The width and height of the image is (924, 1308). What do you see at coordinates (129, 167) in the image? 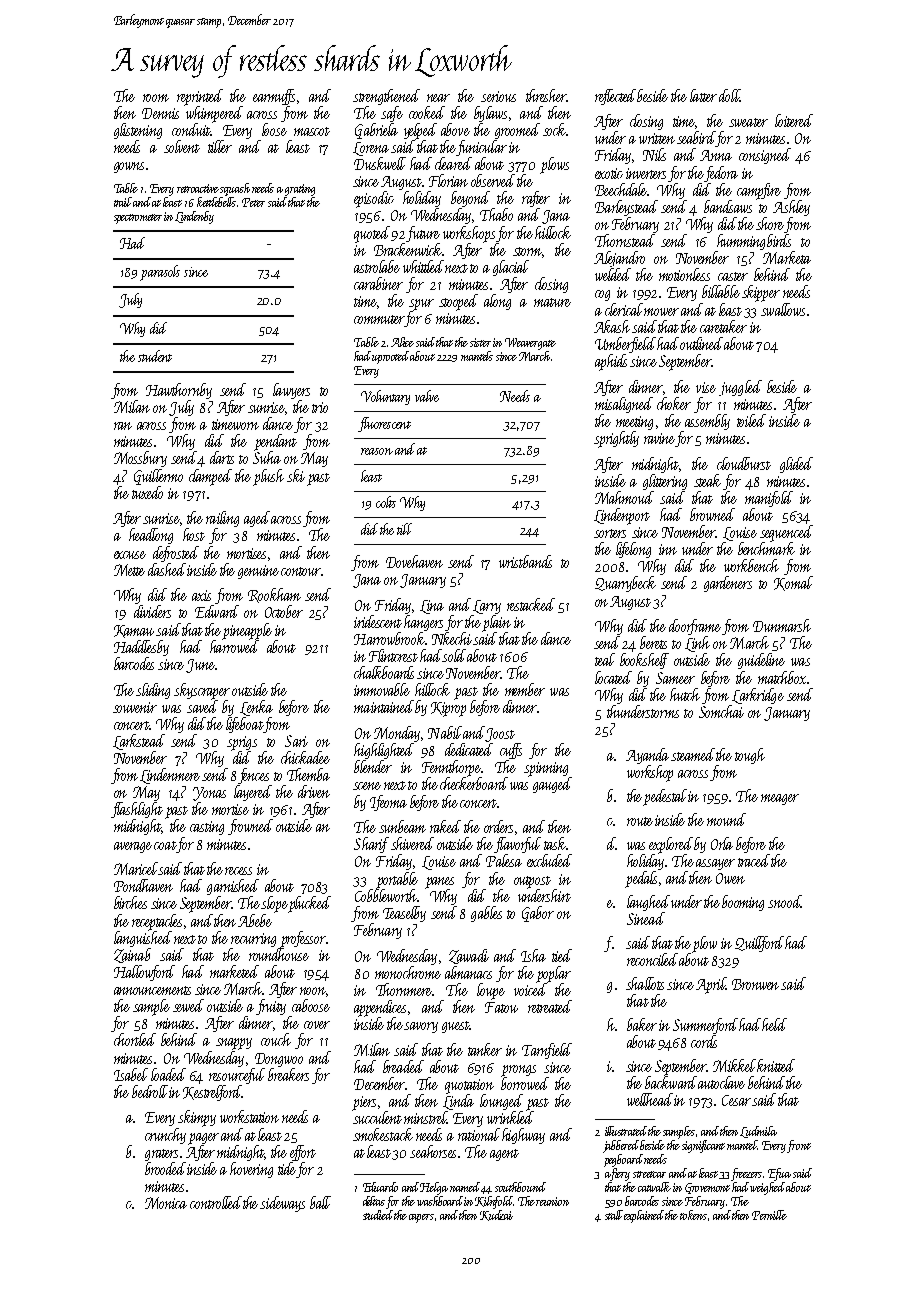
I see `gowns` at bounding box center [129, 167].
